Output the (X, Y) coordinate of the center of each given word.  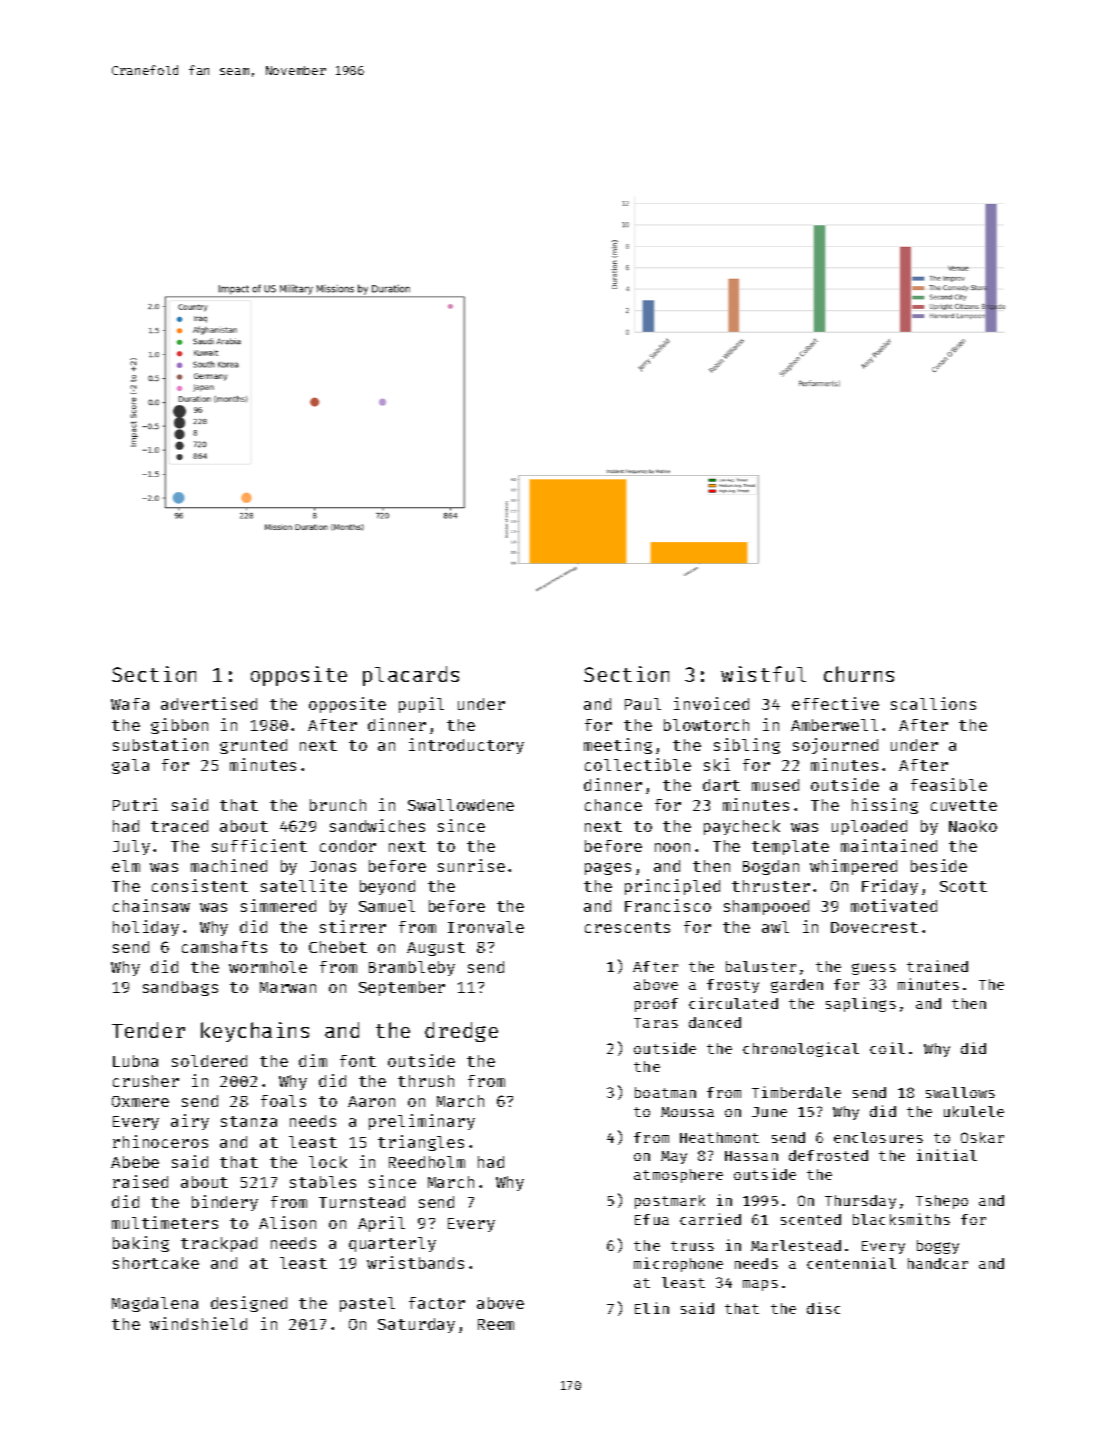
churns (859, 674)
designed (249, 1304)
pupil (421, 705)
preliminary (422, 1122)
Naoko (973, 826)
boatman (665, 1092)
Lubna (135, 1061)
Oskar (982, 1137)
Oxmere (140, 1101)
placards (411, 676)
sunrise (471, 865)
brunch (338, 805)
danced (715, 1022)
